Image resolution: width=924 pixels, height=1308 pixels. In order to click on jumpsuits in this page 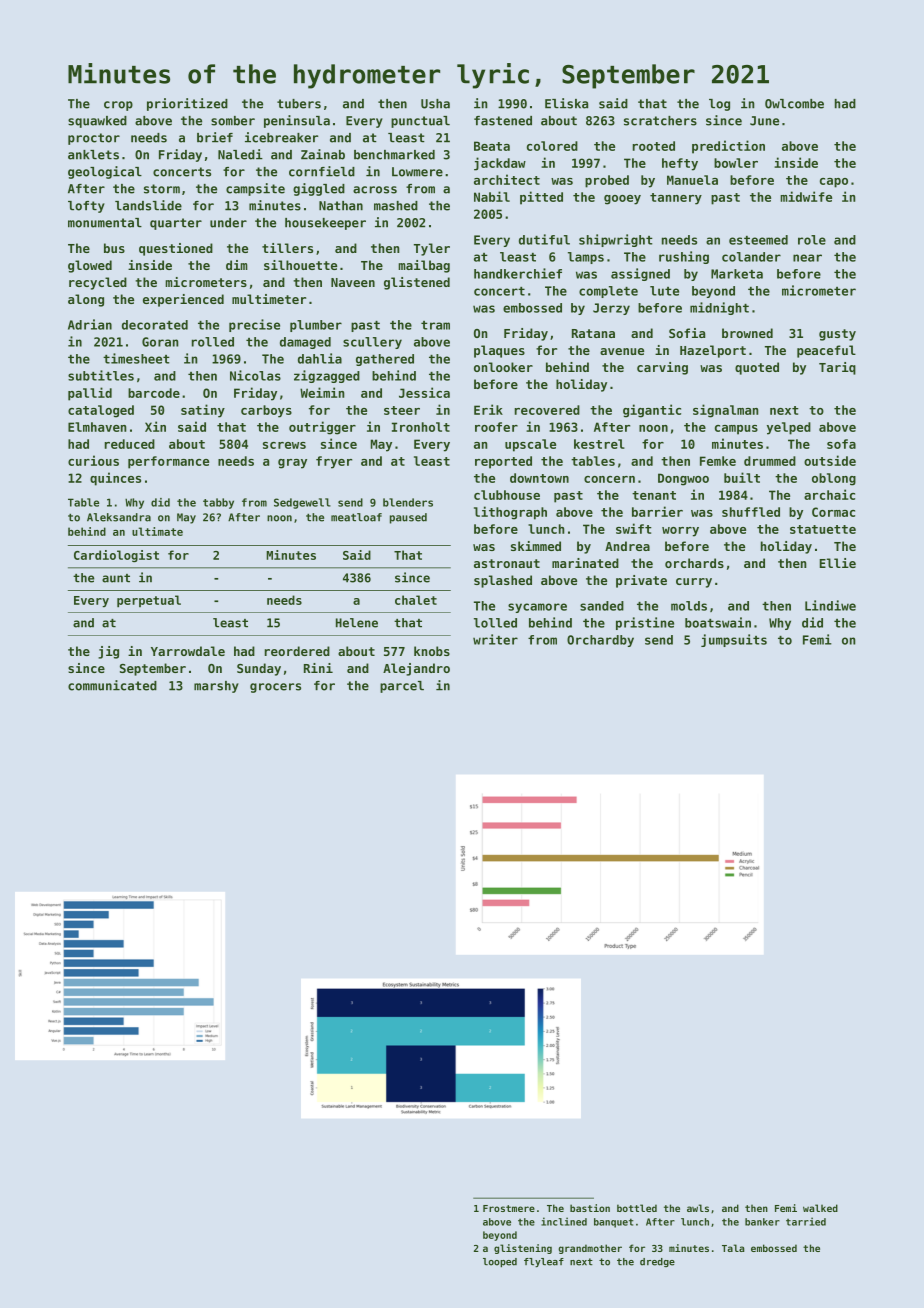, I will do `click(734, 640)`.
